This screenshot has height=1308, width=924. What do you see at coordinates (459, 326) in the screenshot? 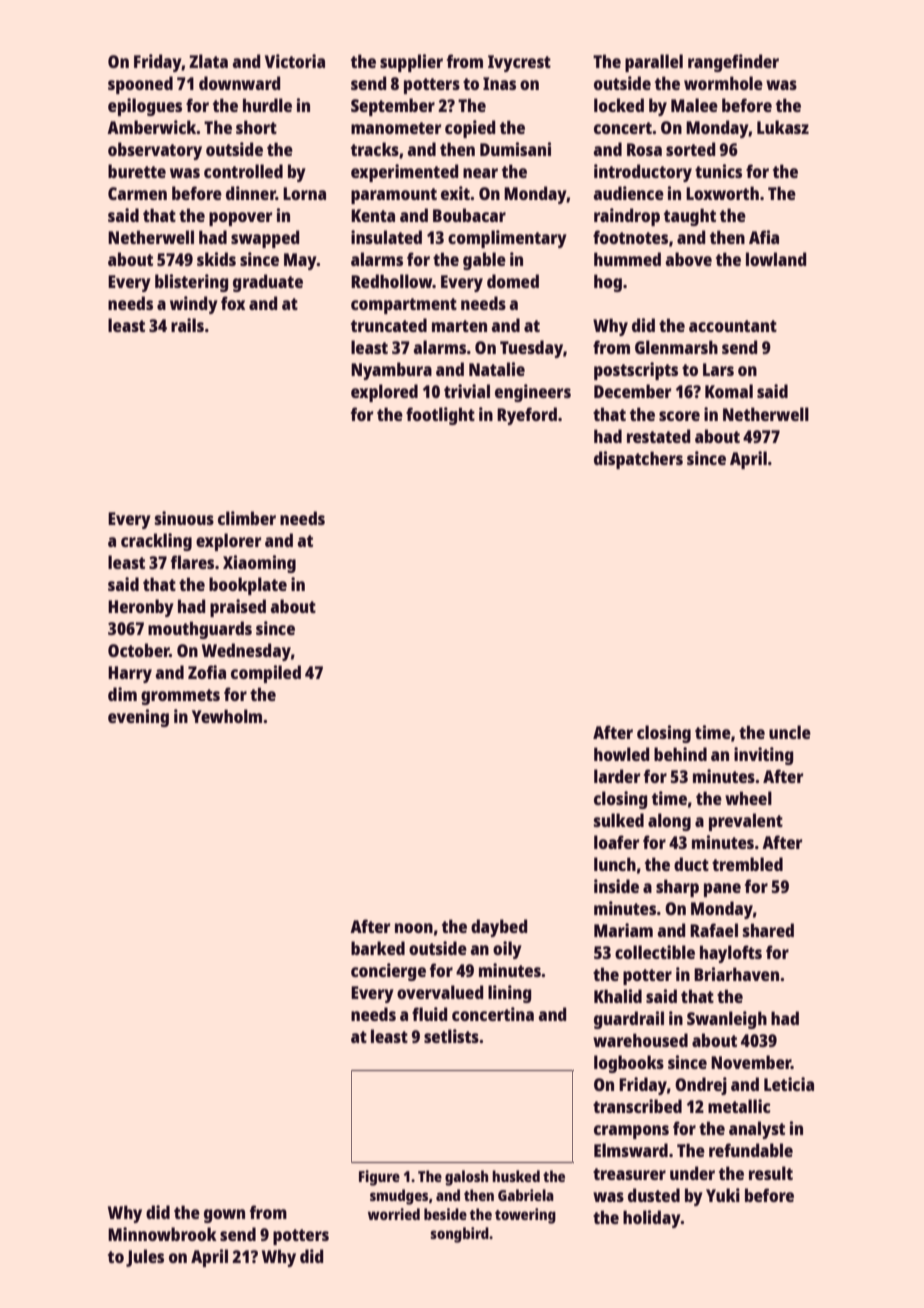
I see `marten` at bounding box center [459, 326].
